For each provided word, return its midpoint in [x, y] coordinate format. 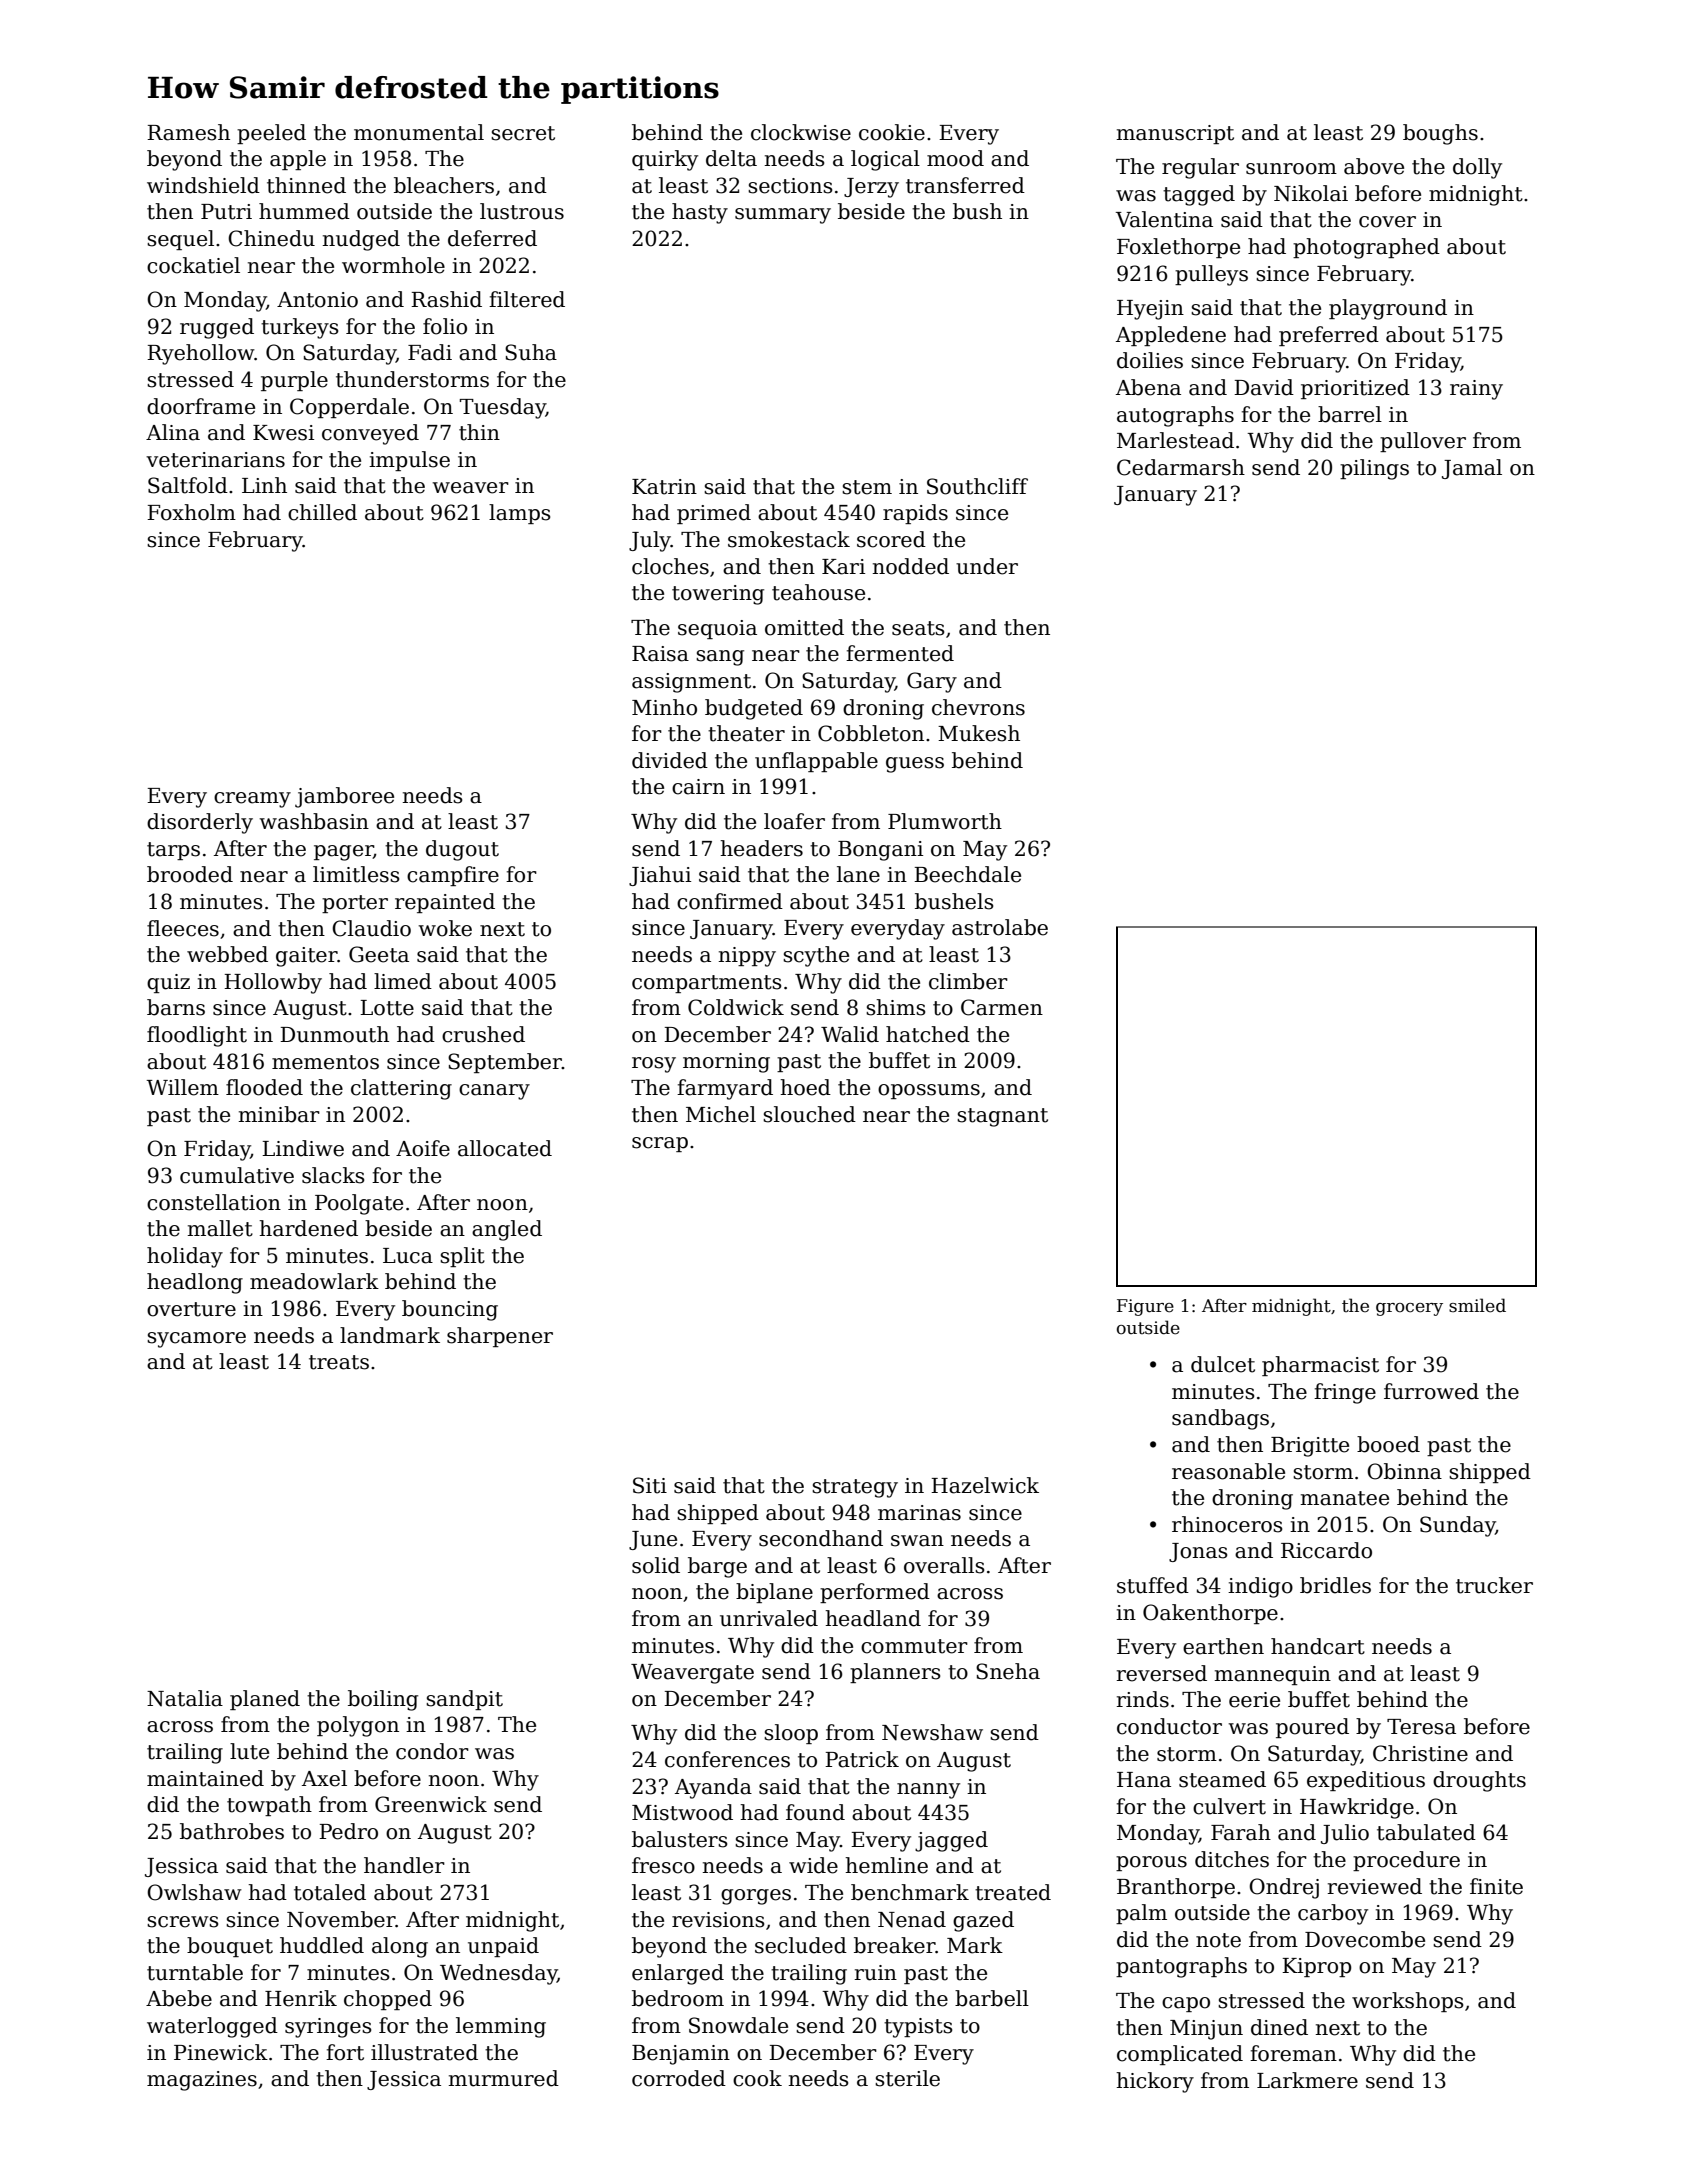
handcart [1318, 1646]
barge [717, 1567]
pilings [1374, 469]
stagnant [1002, 1117]
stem [867, 487]
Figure [1145, 1307]
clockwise [801, 132]
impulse [409, 461]
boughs [1440, 134]
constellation [214, 1202]
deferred [492, 238]
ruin [876, 1973]
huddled [322, 1945]
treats [339, 1362]
